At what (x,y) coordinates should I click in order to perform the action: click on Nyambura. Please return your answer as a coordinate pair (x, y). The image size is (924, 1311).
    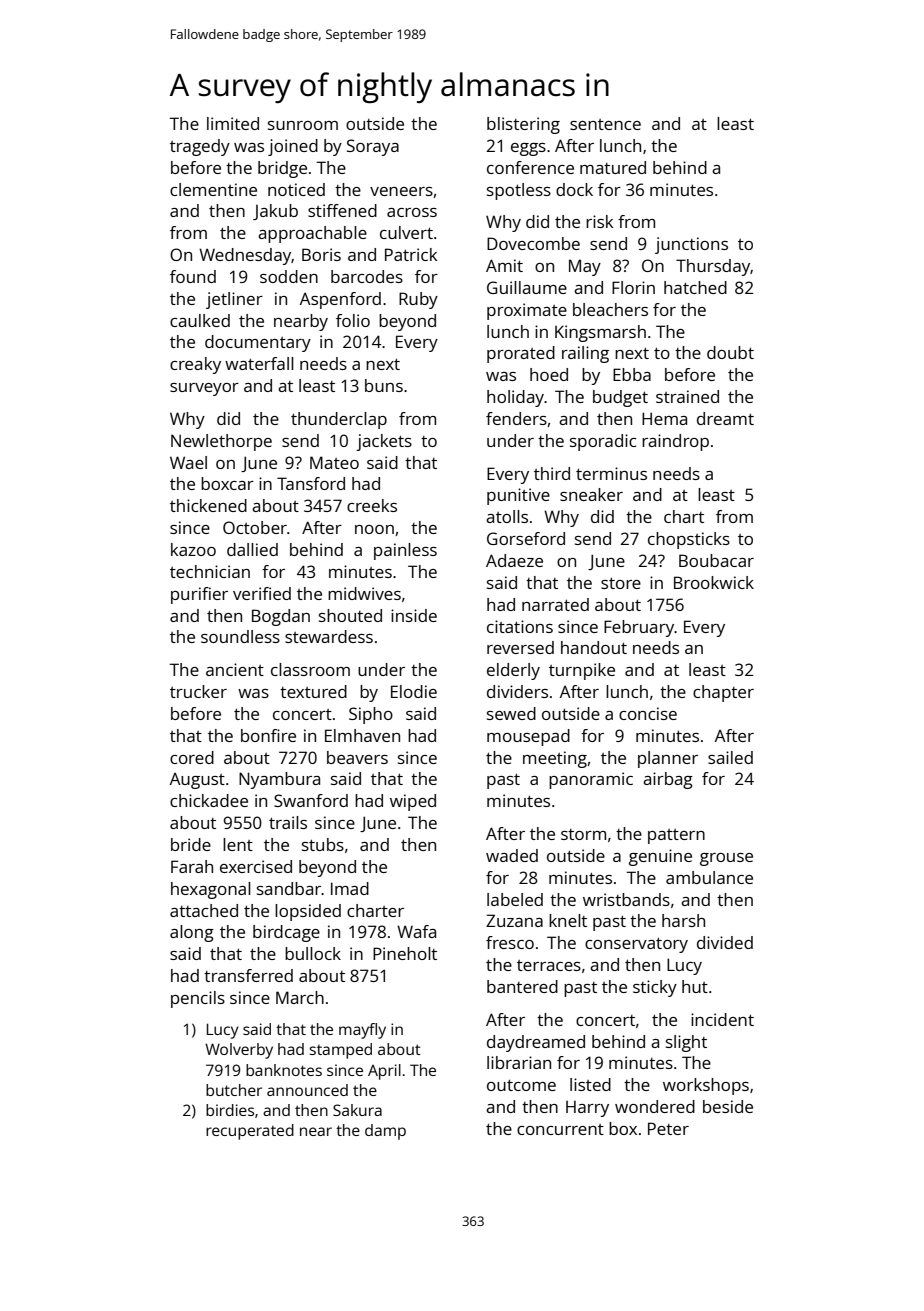
    Looking at the image, I should click on (279, 780).
